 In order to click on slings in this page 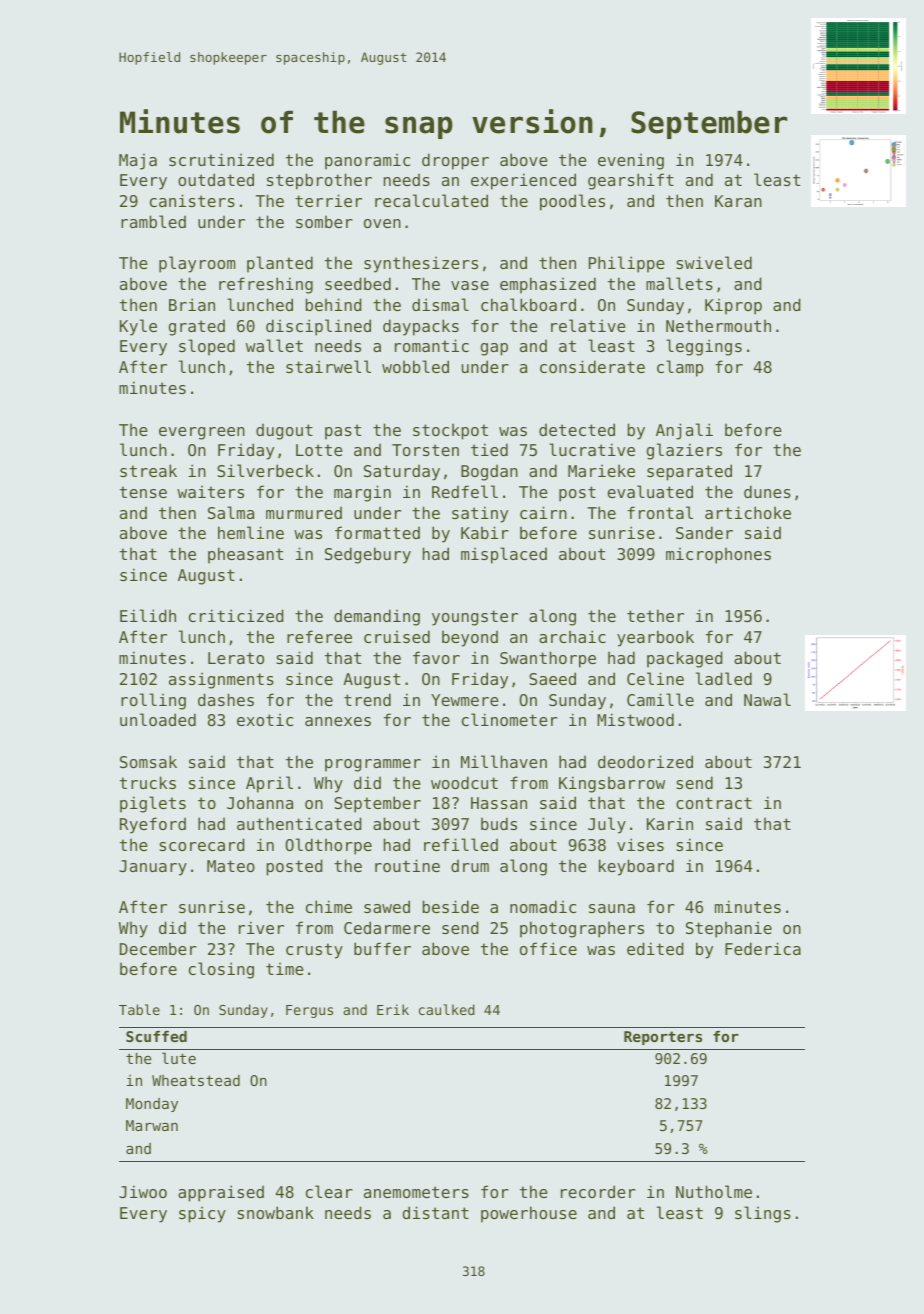, I will do `click(763, 1214)`.
